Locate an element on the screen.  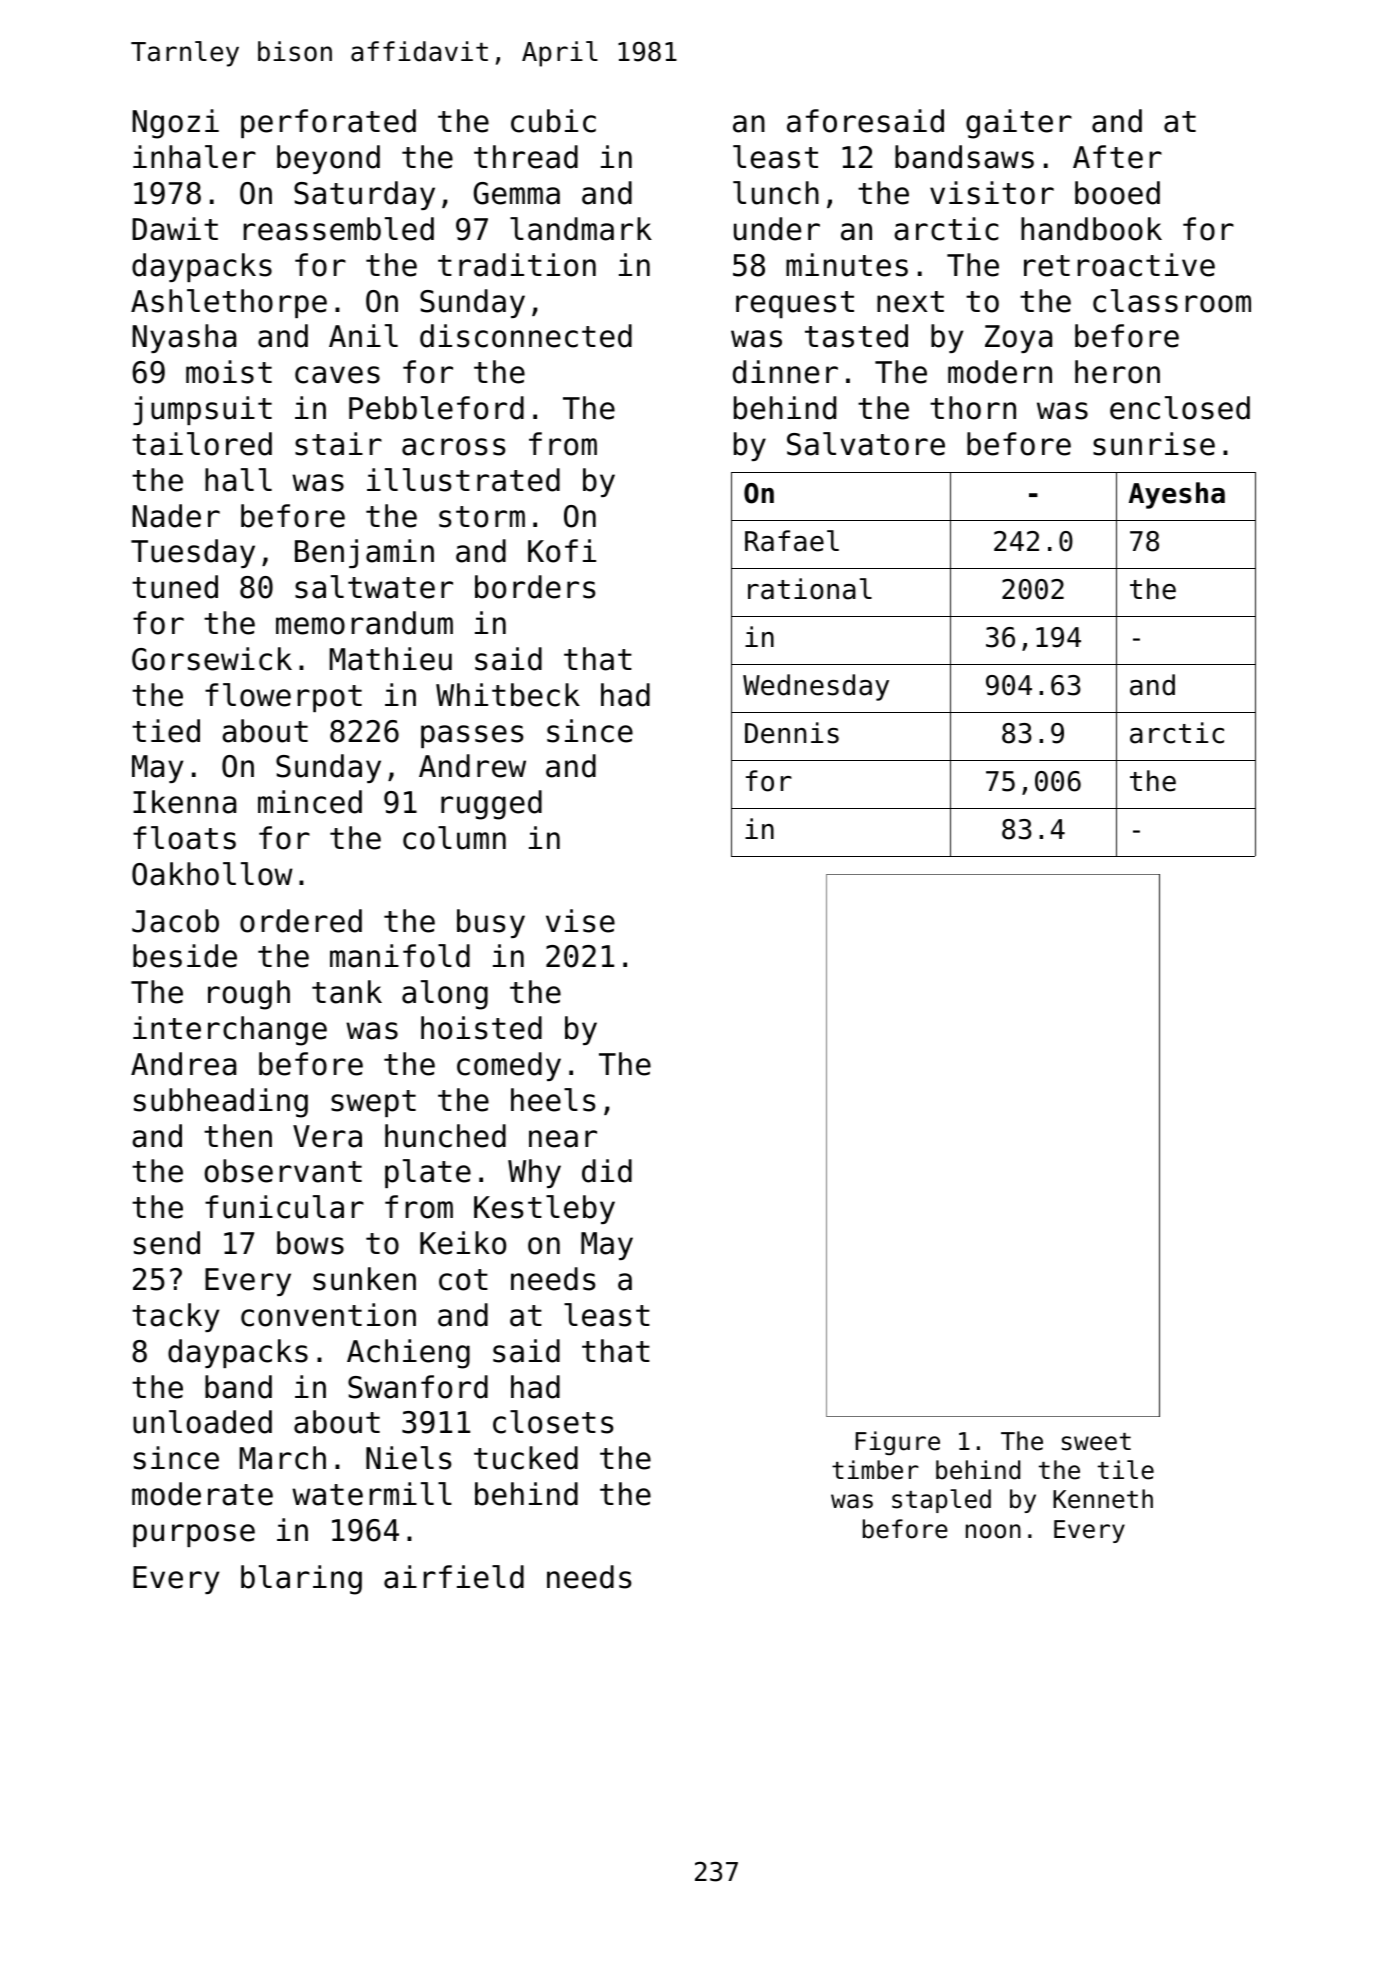
sweet is located at coordinates (1096, 1442).
